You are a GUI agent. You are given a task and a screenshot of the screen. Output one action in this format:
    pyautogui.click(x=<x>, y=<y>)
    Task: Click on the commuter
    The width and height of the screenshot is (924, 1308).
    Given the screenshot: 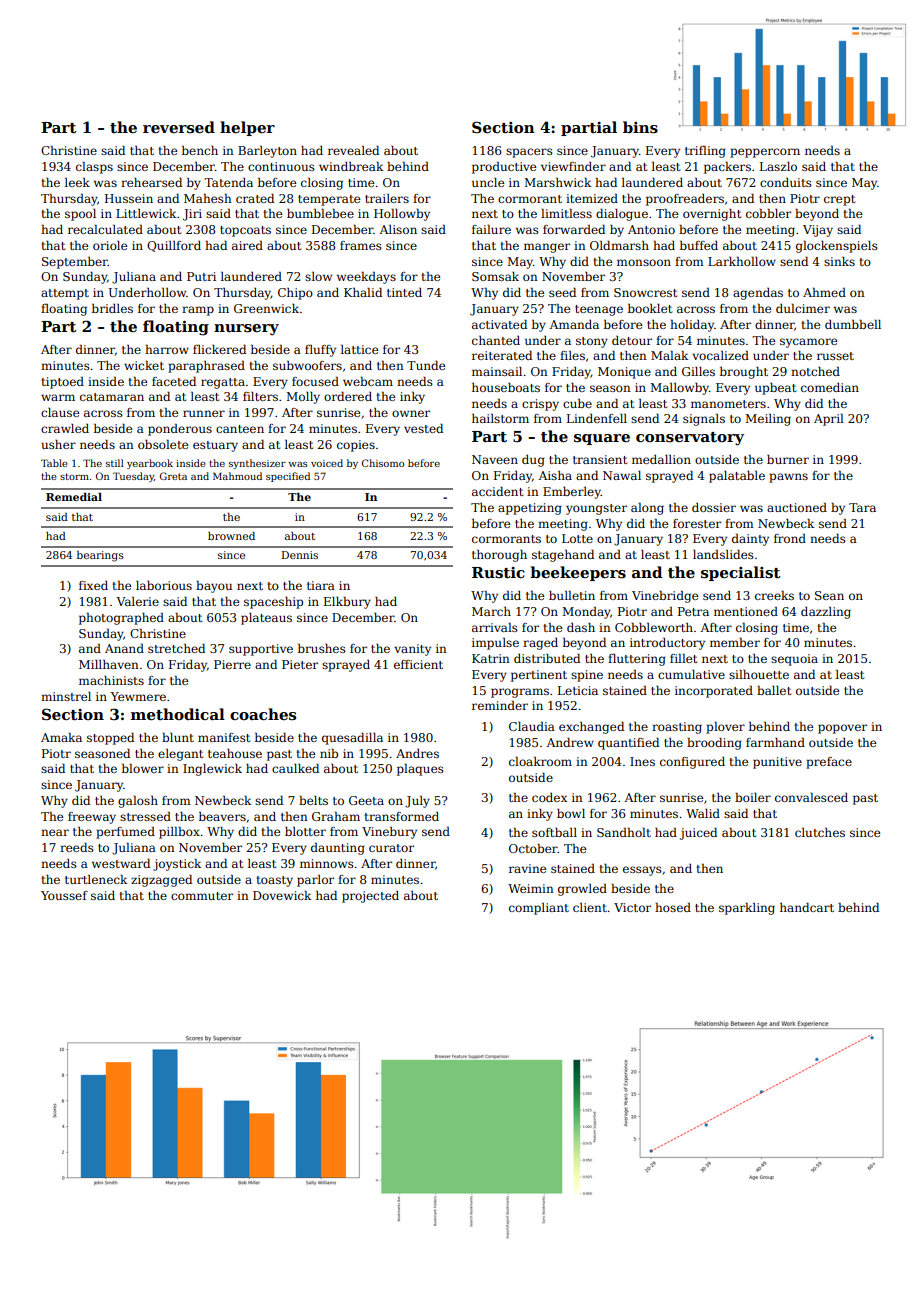 What is the action you would take?
    pyautogui.click(x=202, y=896)
